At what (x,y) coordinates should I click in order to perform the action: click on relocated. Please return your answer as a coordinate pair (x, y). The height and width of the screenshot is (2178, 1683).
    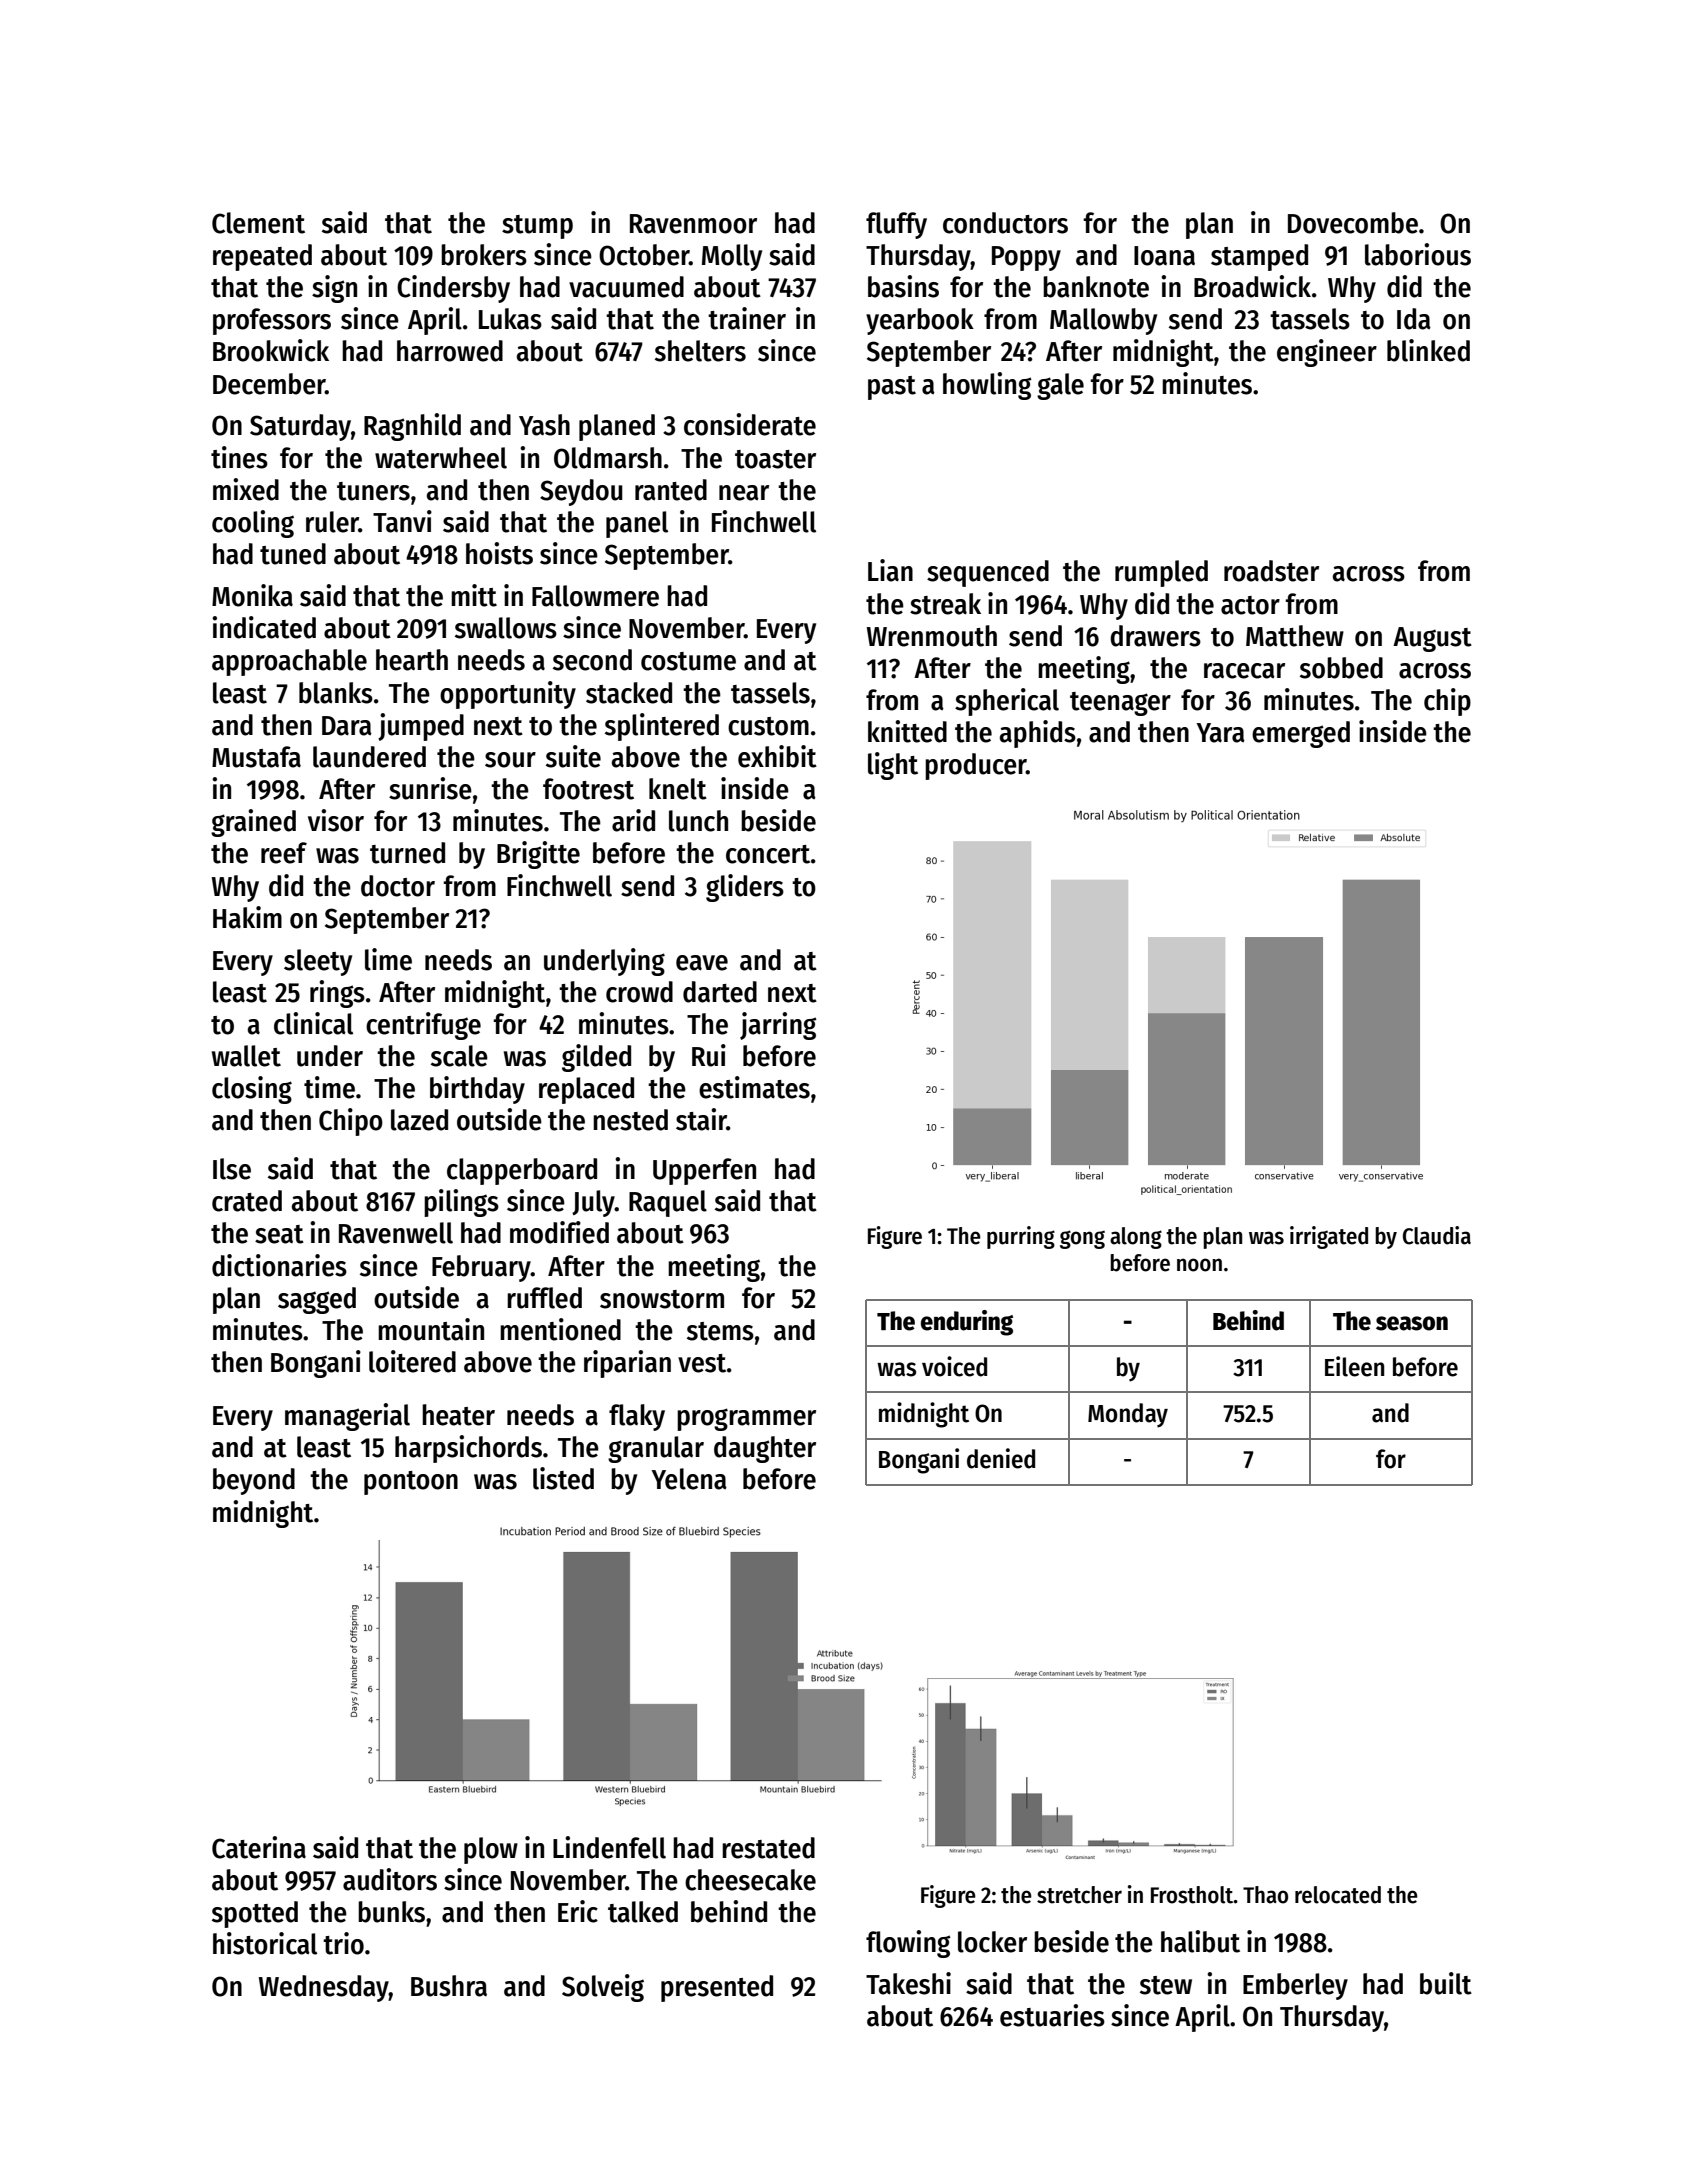
    Looking at the image, I should click on (1338, 1895).
